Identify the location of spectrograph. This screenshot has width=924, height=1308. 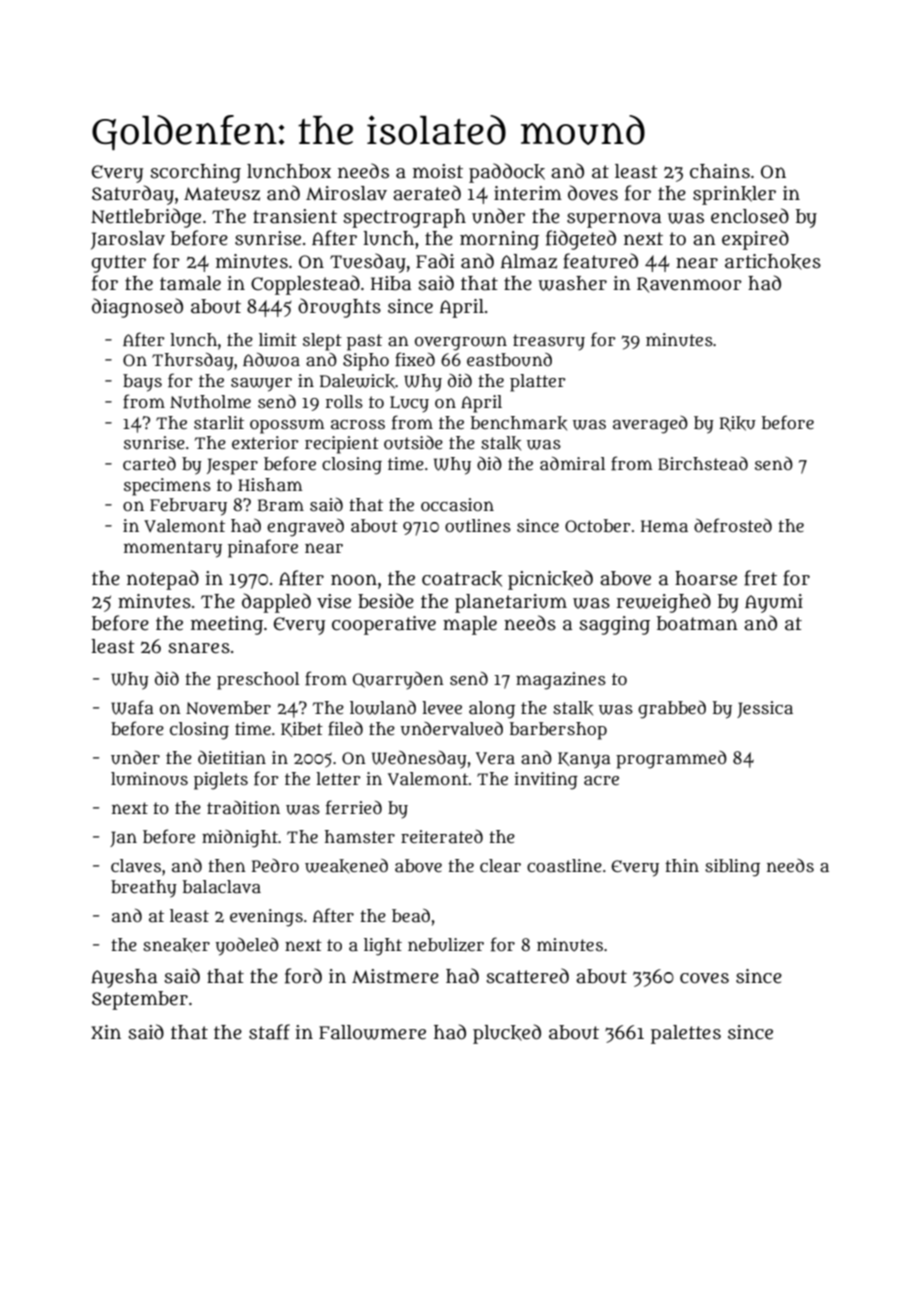
(404, 218).
